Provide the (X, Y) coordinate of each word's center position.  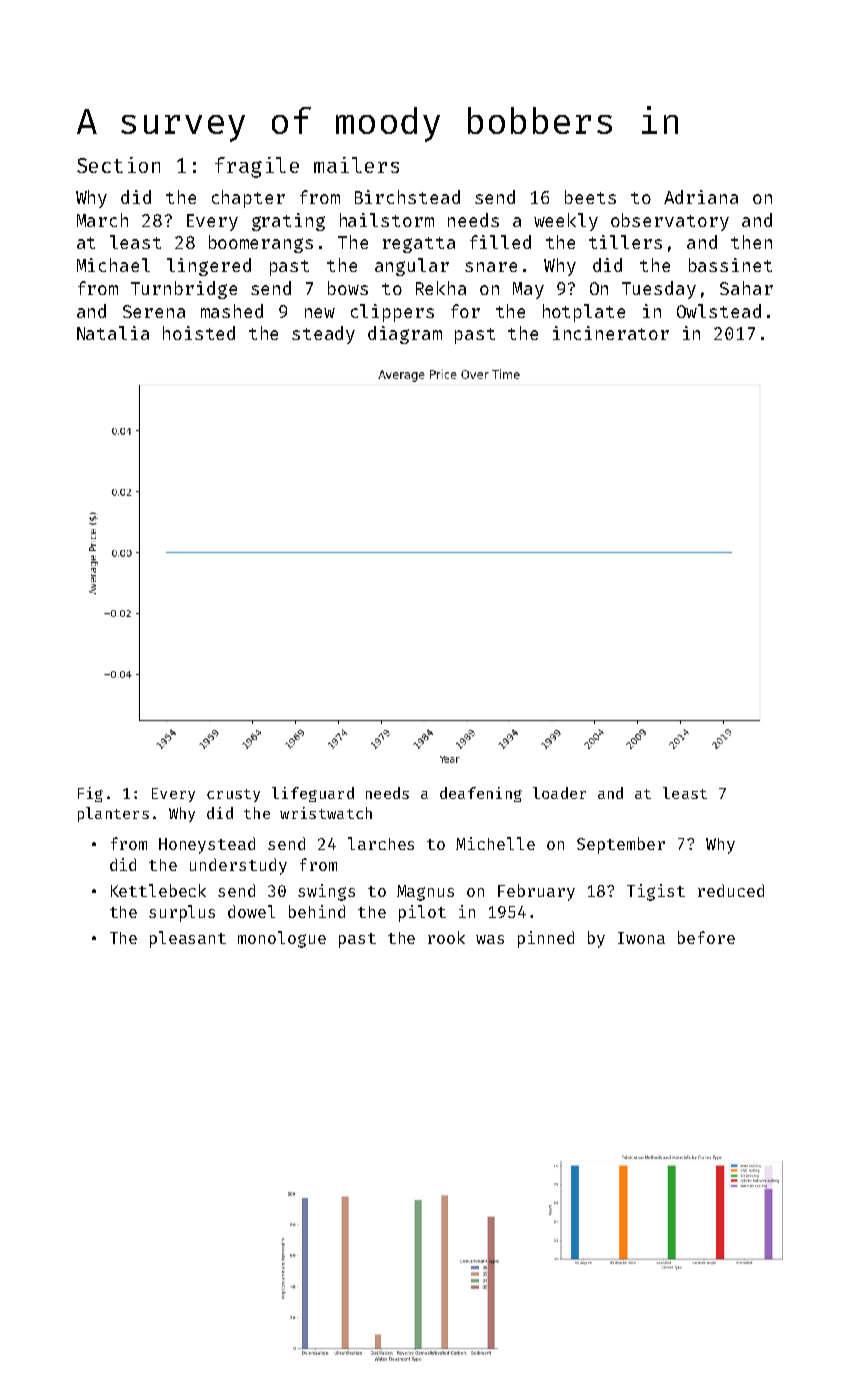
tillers (625, 242)
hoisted (199, 333)
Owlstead (719, 311)
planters (113, 814)
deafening (481, 794)
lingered (209, 267)
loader (559, 793)
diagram (405, 335)
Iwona (641, 938)
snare (491, 267)
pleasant (188, 939)
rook (446, 937)
